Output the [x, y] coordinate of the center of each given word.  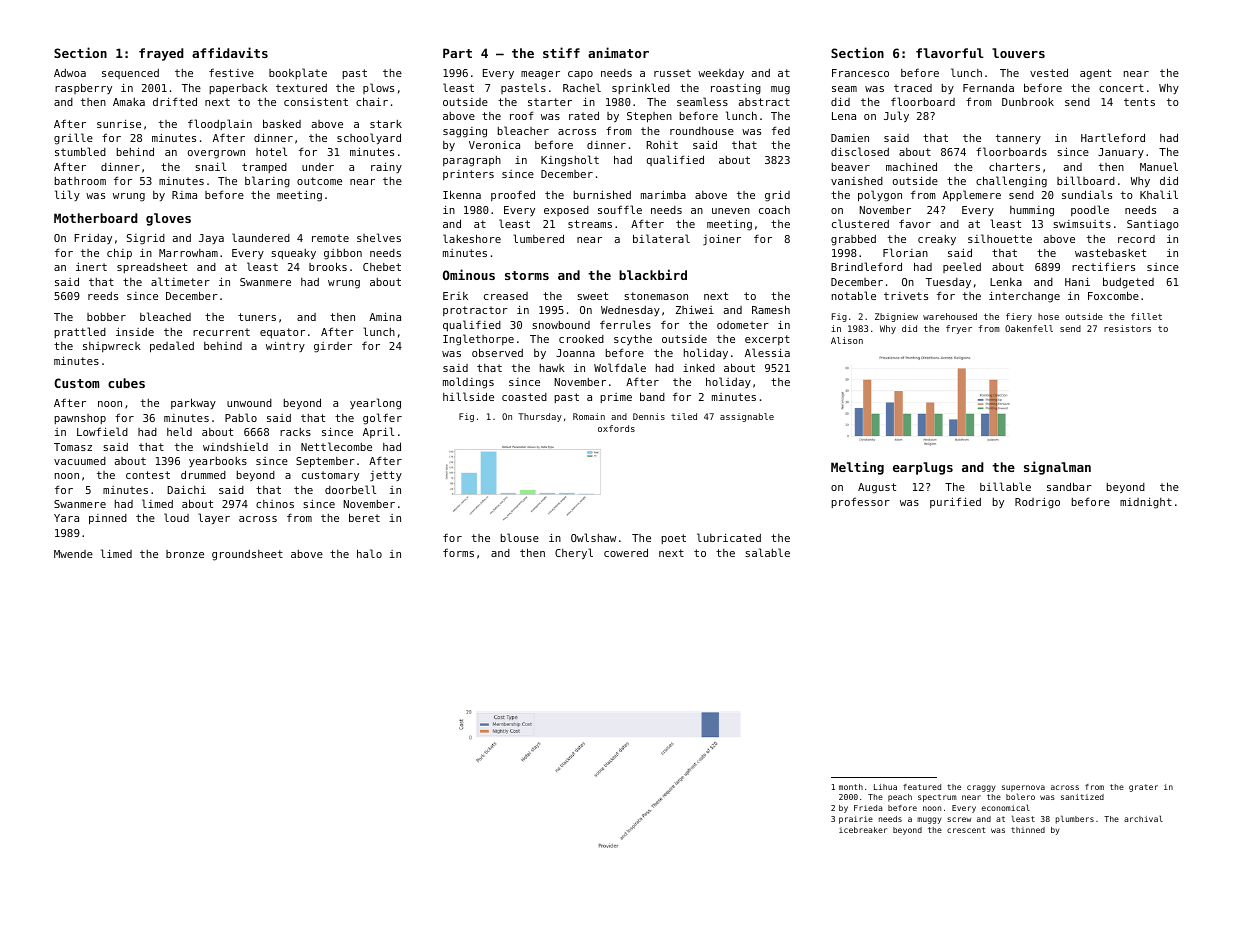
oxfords [616, 428]
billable [1005, 486]
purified [955, 502]
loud [176, 517]
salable [767, 552]
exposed [566, 211]
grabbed [853, 240]
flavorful [950, 53]
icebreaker [863, 830]
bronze [185, 554]
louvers [1018, 53]
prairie [856, 820]
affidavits [230, 52]
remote [330, 238]
